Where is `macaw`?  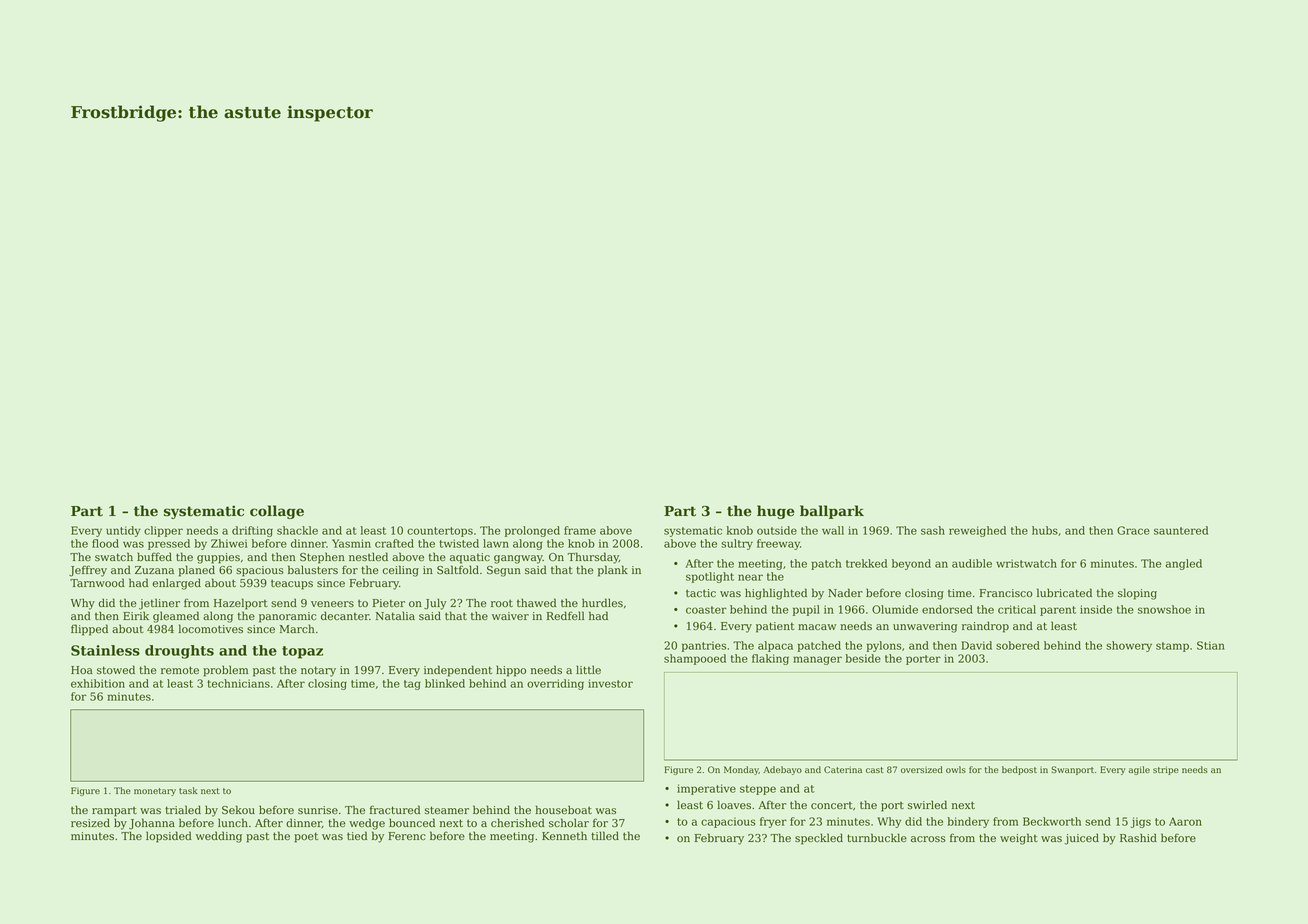 macaw is located at coordinates (817, 627).
